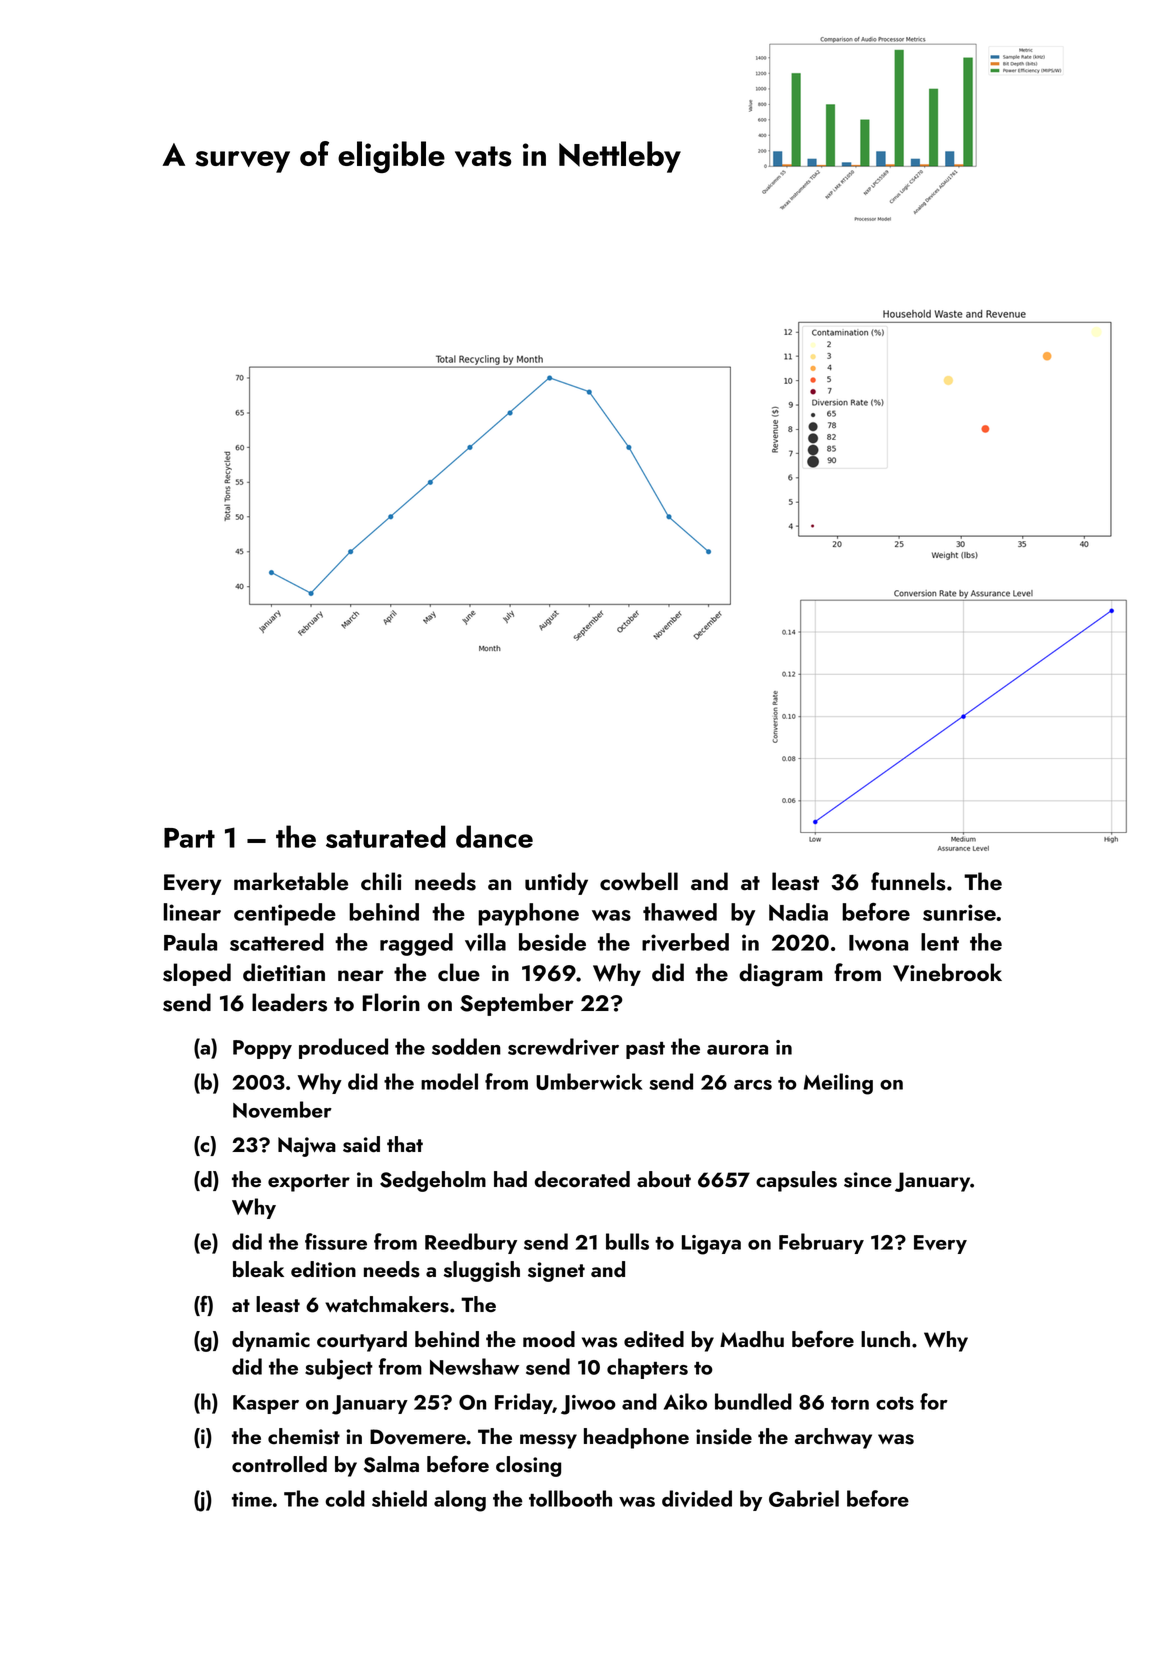  Describe the element at coordinates (309, 1183) in the screenshot. I see `exporter` at that location.
